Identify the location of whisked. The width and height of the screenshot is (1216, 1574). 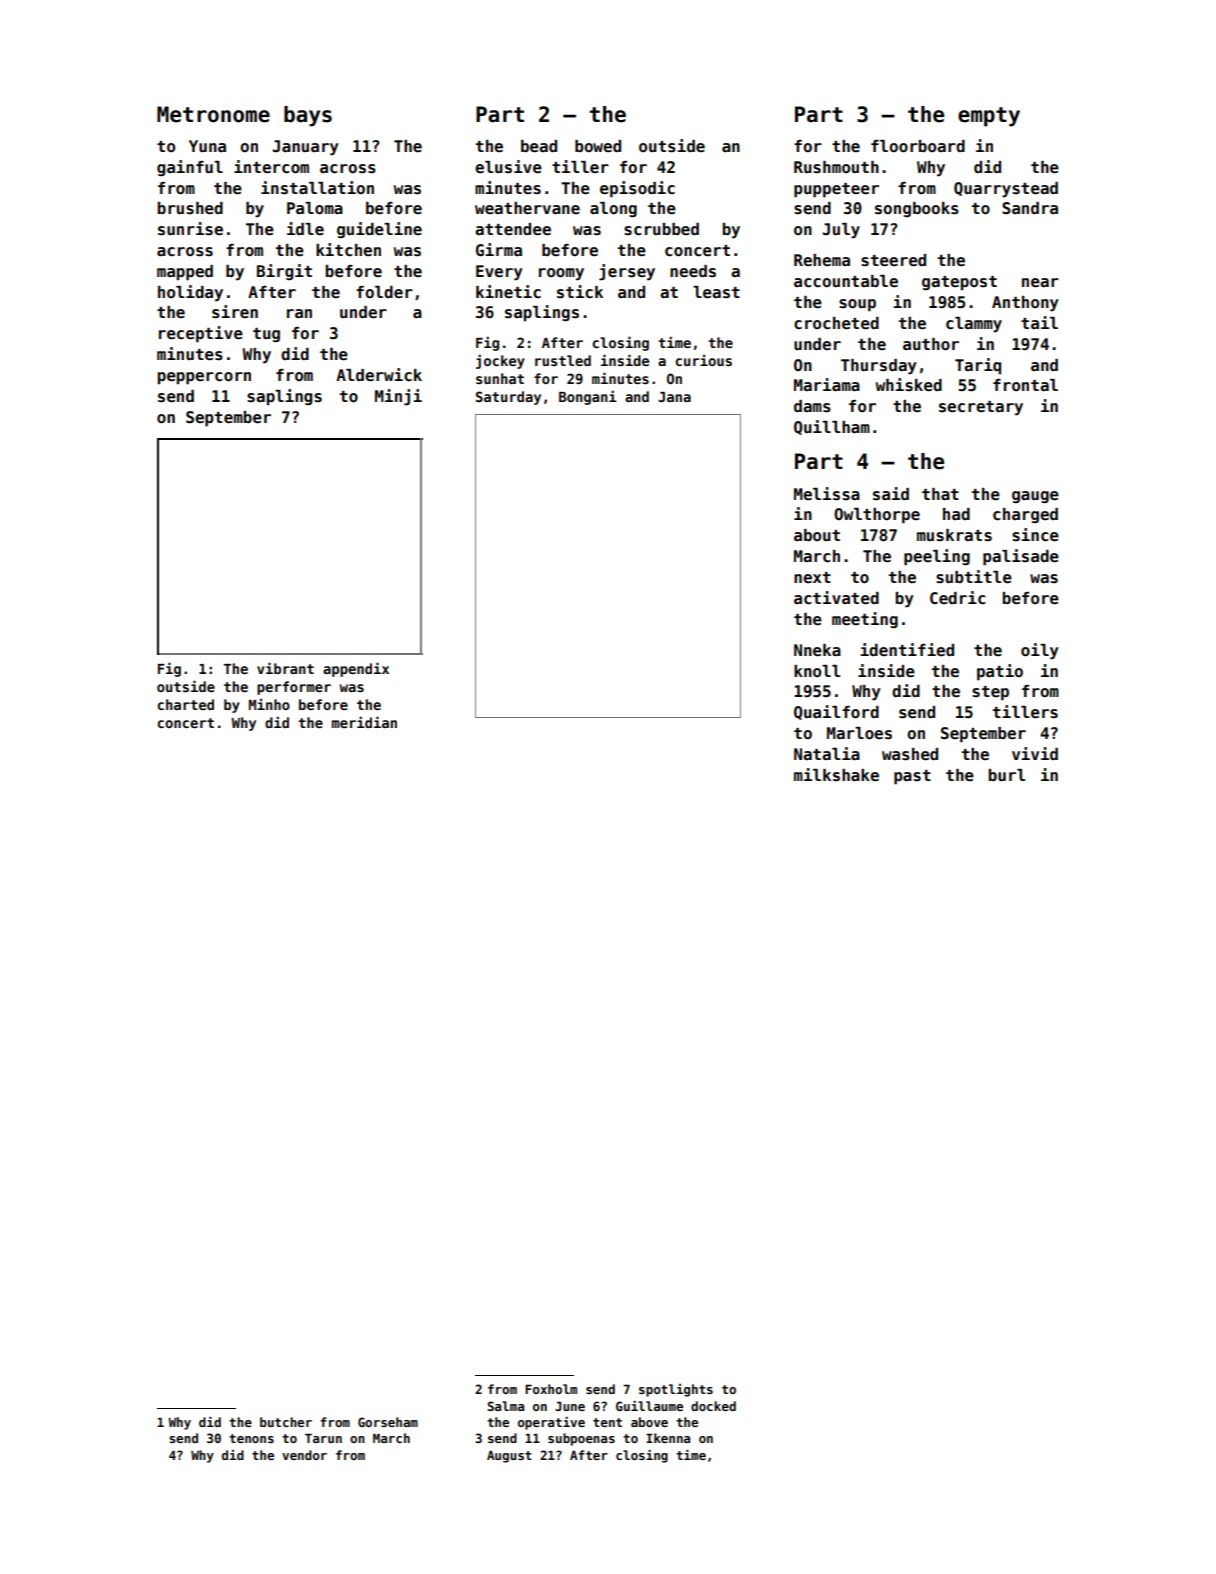
(909, 385).
